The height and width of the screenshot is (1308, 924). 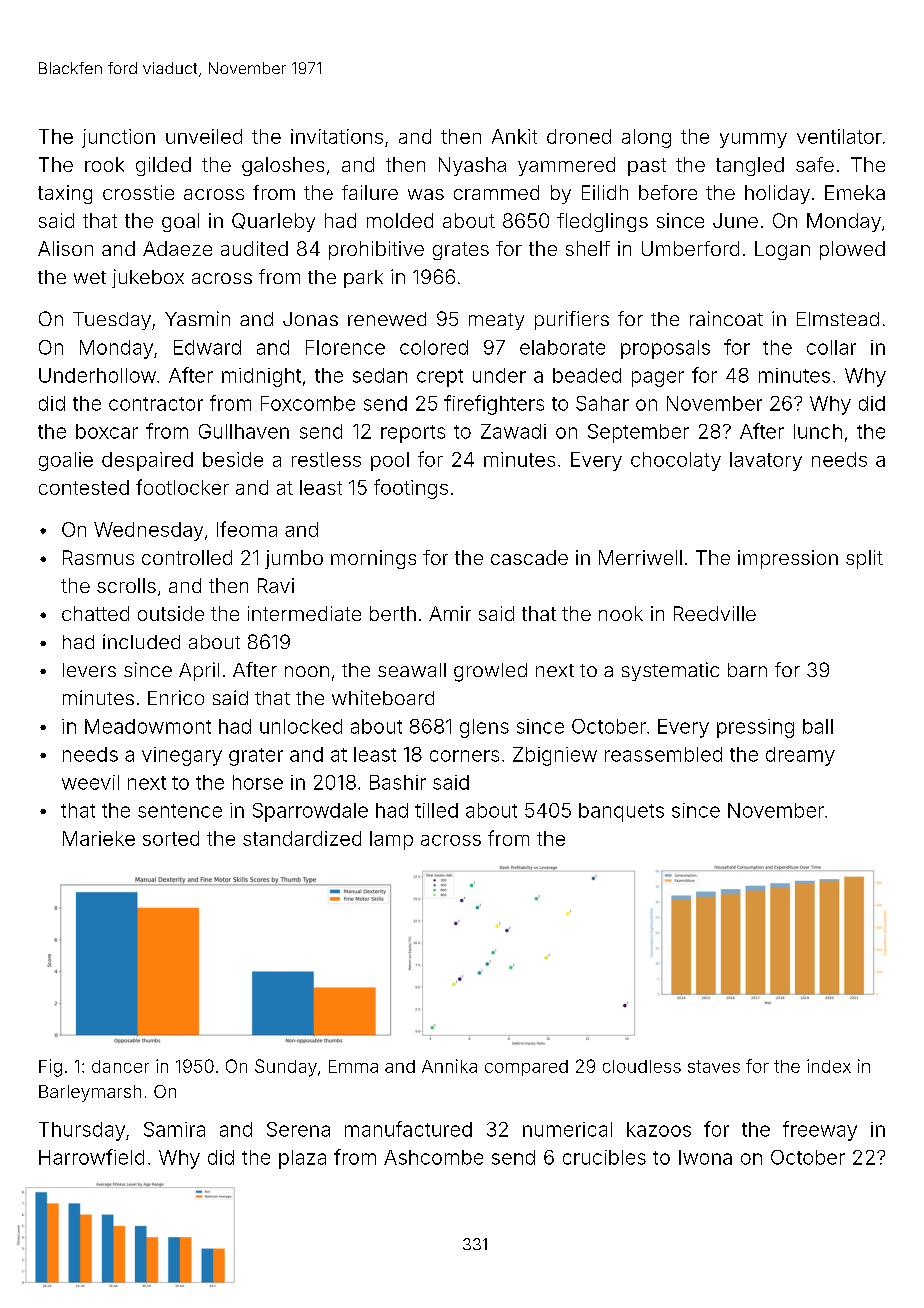 I want to click on cloudless, so click(x=642, y=1066).
